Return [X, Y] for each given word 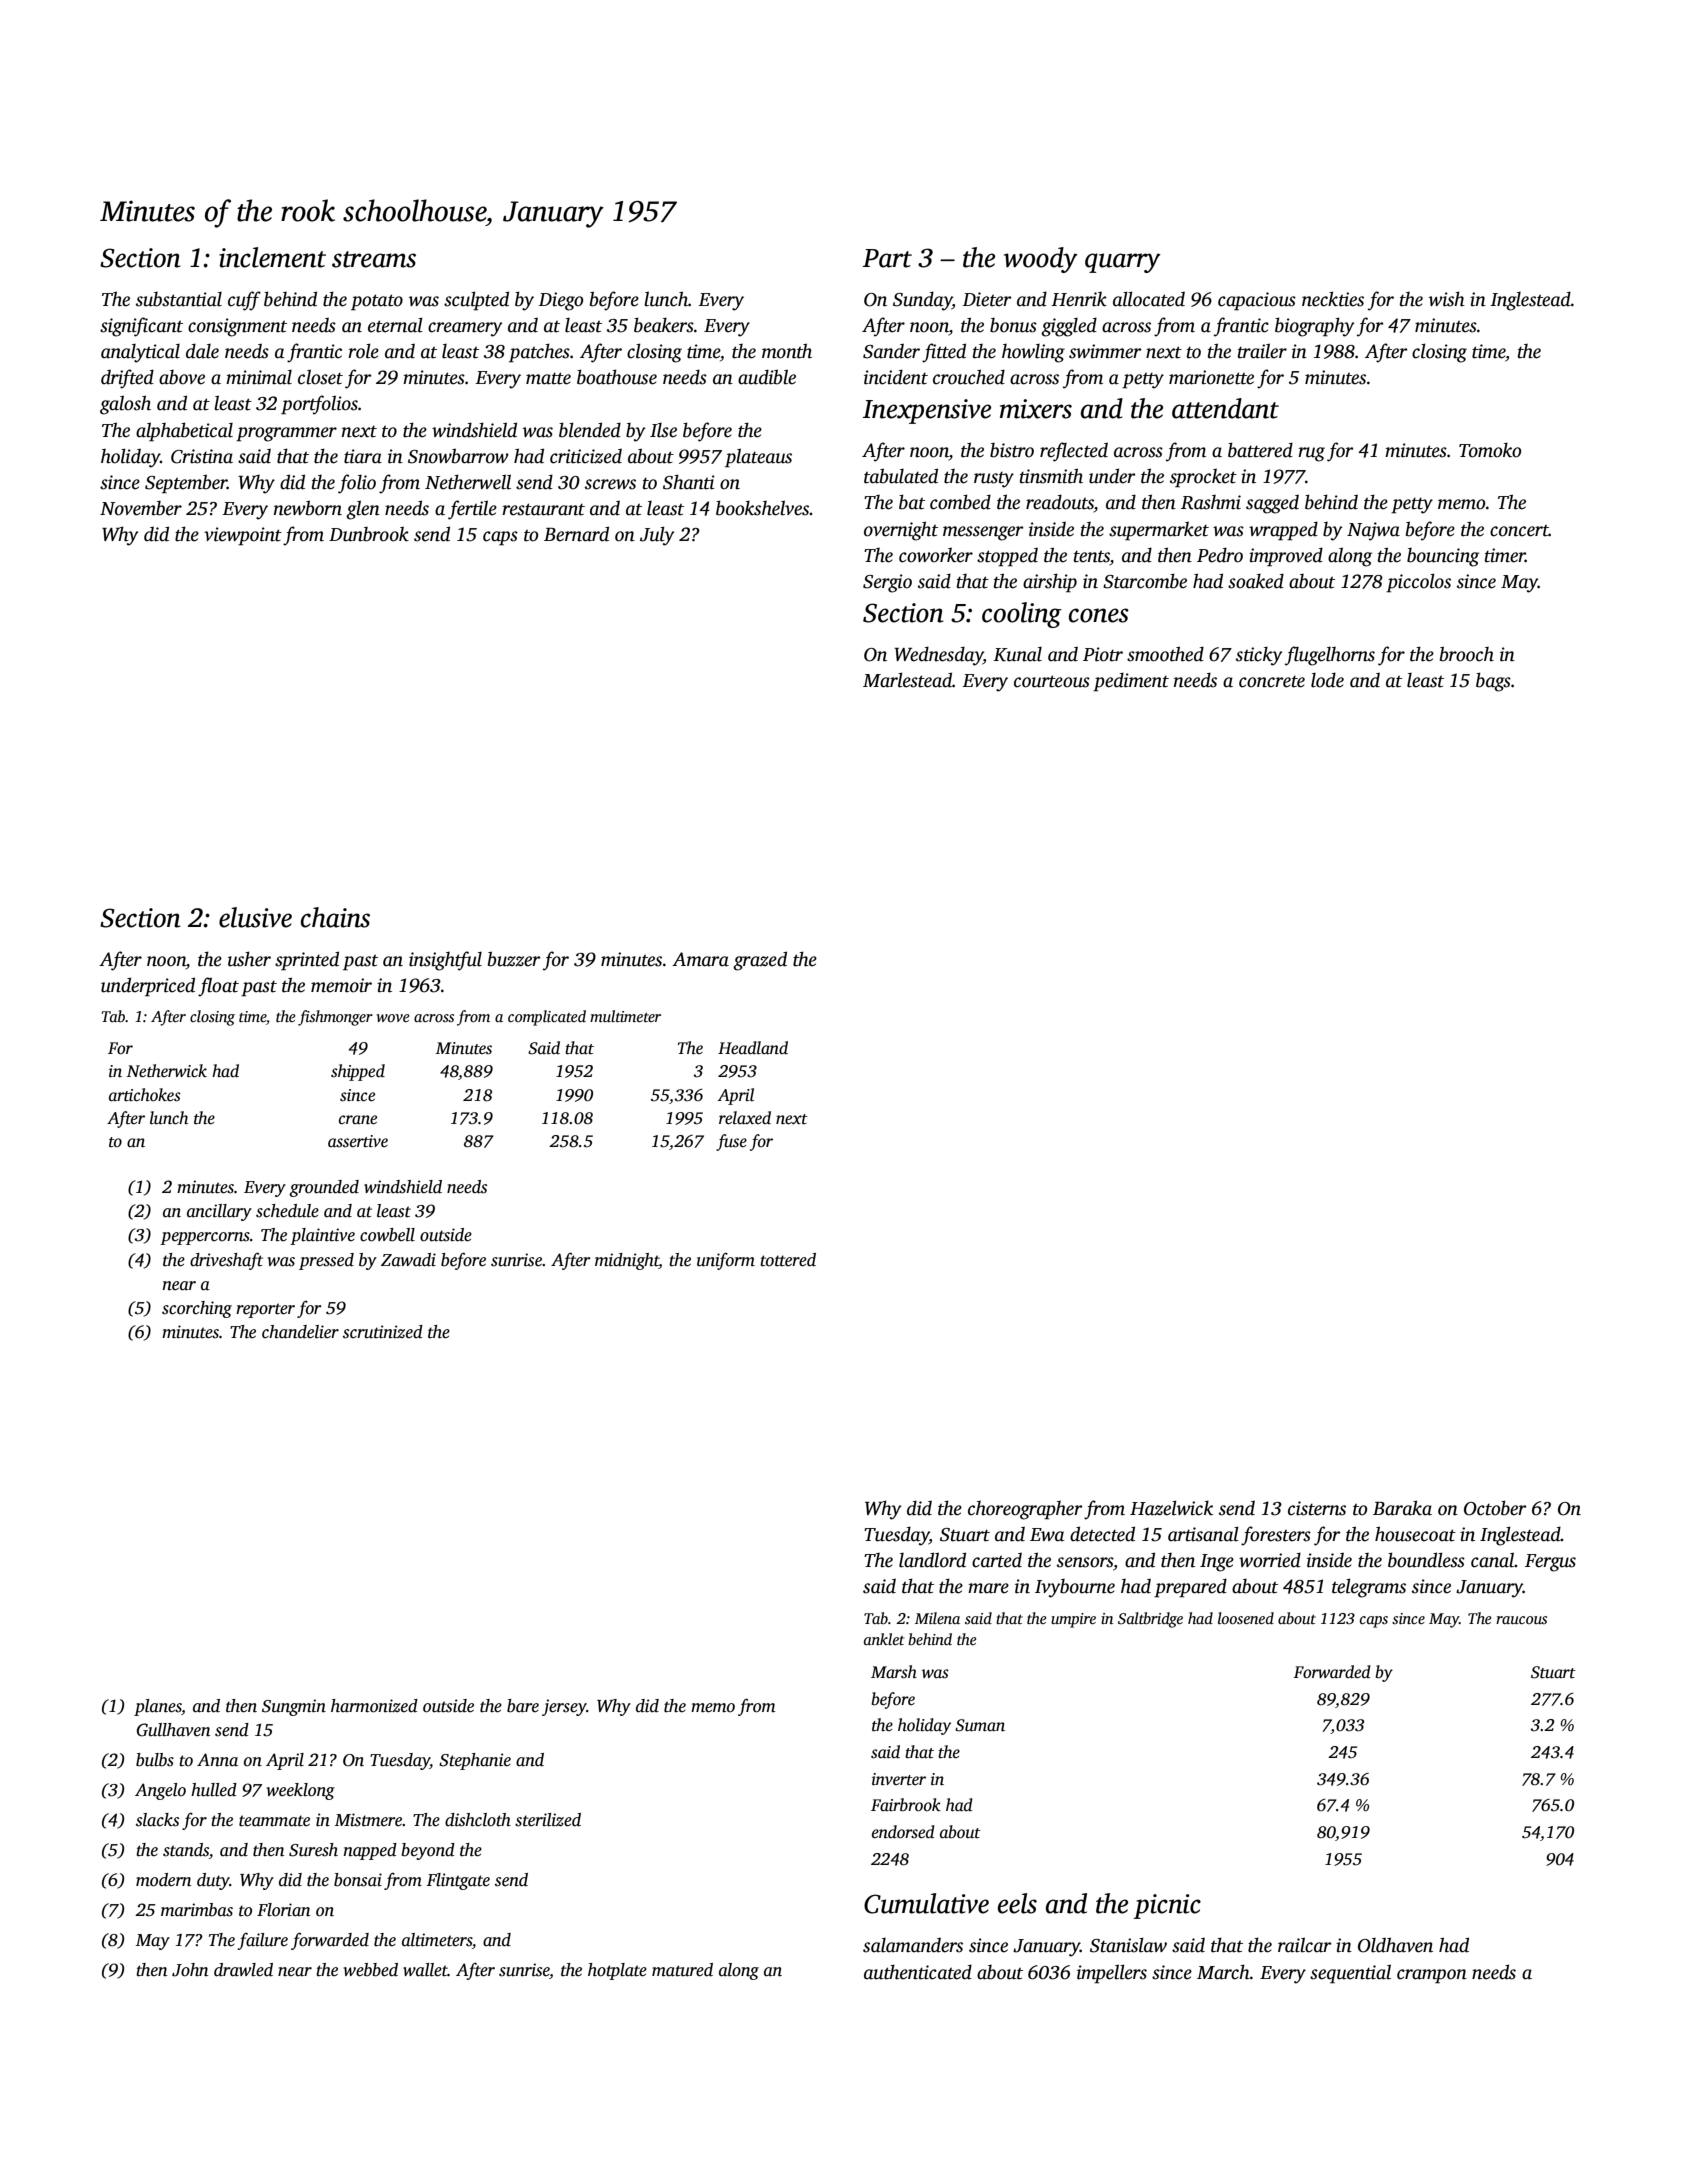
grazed [760, 961]
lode [1327, 680]
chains [335, 917]
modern [163, 1880]
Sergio [887, 583]
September [186, 484]
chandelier [300, 1332]
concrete [1272, 682]
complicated [547, 1018]
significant [141, 327]
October [1495, 1508]
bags [1493, 682]
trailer [1262, 351]
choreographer [1025, 1510]
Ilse [663, 430]
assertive [358, 1141]
